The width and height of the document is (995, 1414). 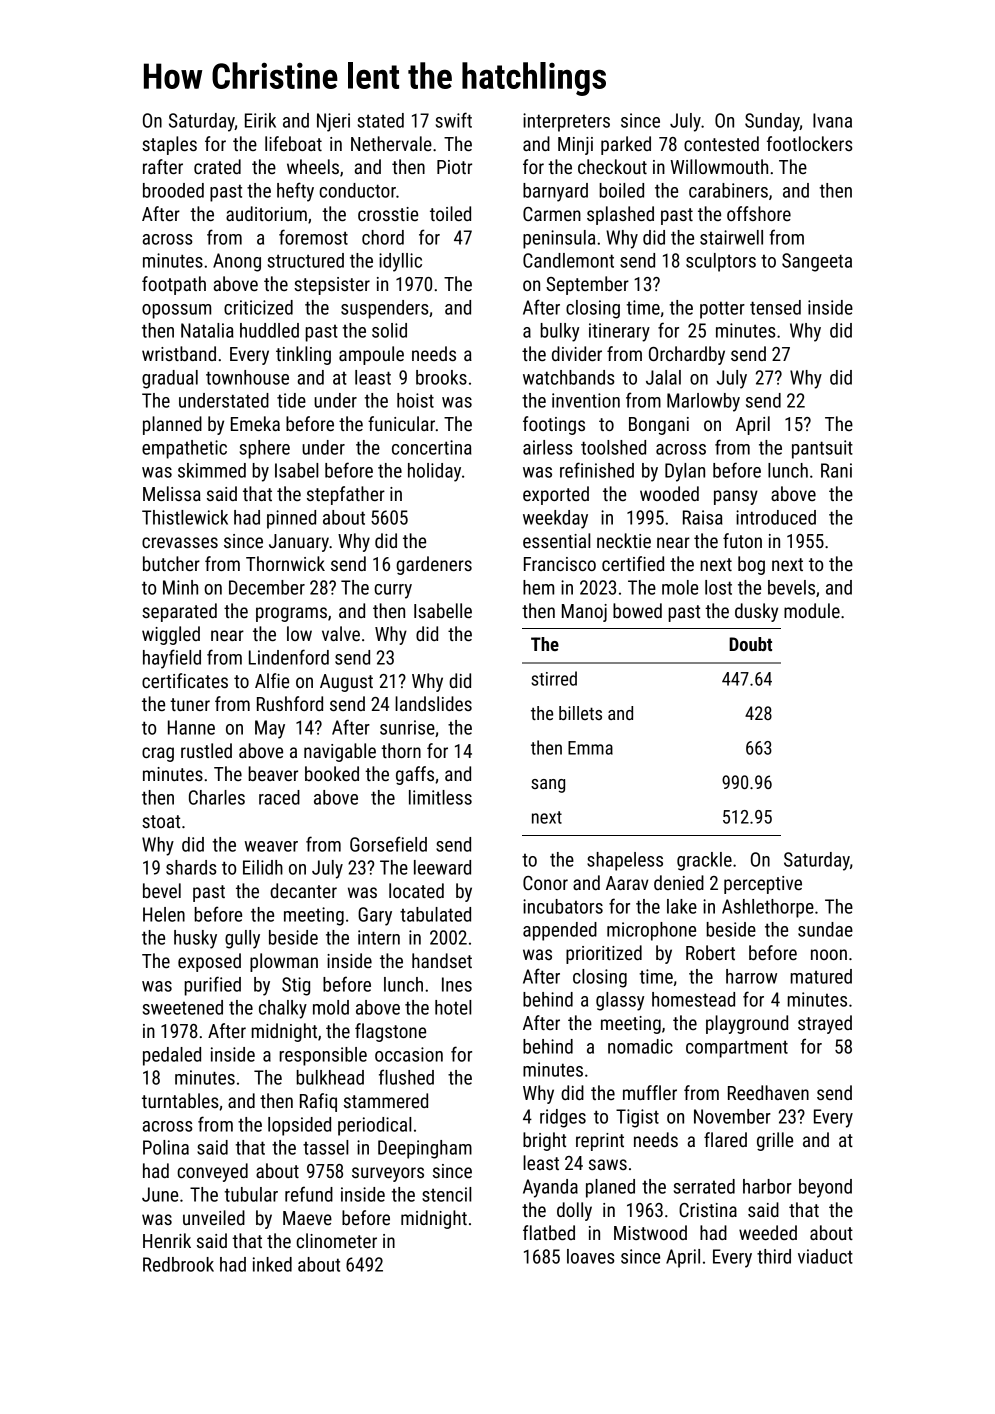 What do you see at coordinates (178, 1264) in the document?
I see `Redbrook` at bounding box center [178, 1264].
